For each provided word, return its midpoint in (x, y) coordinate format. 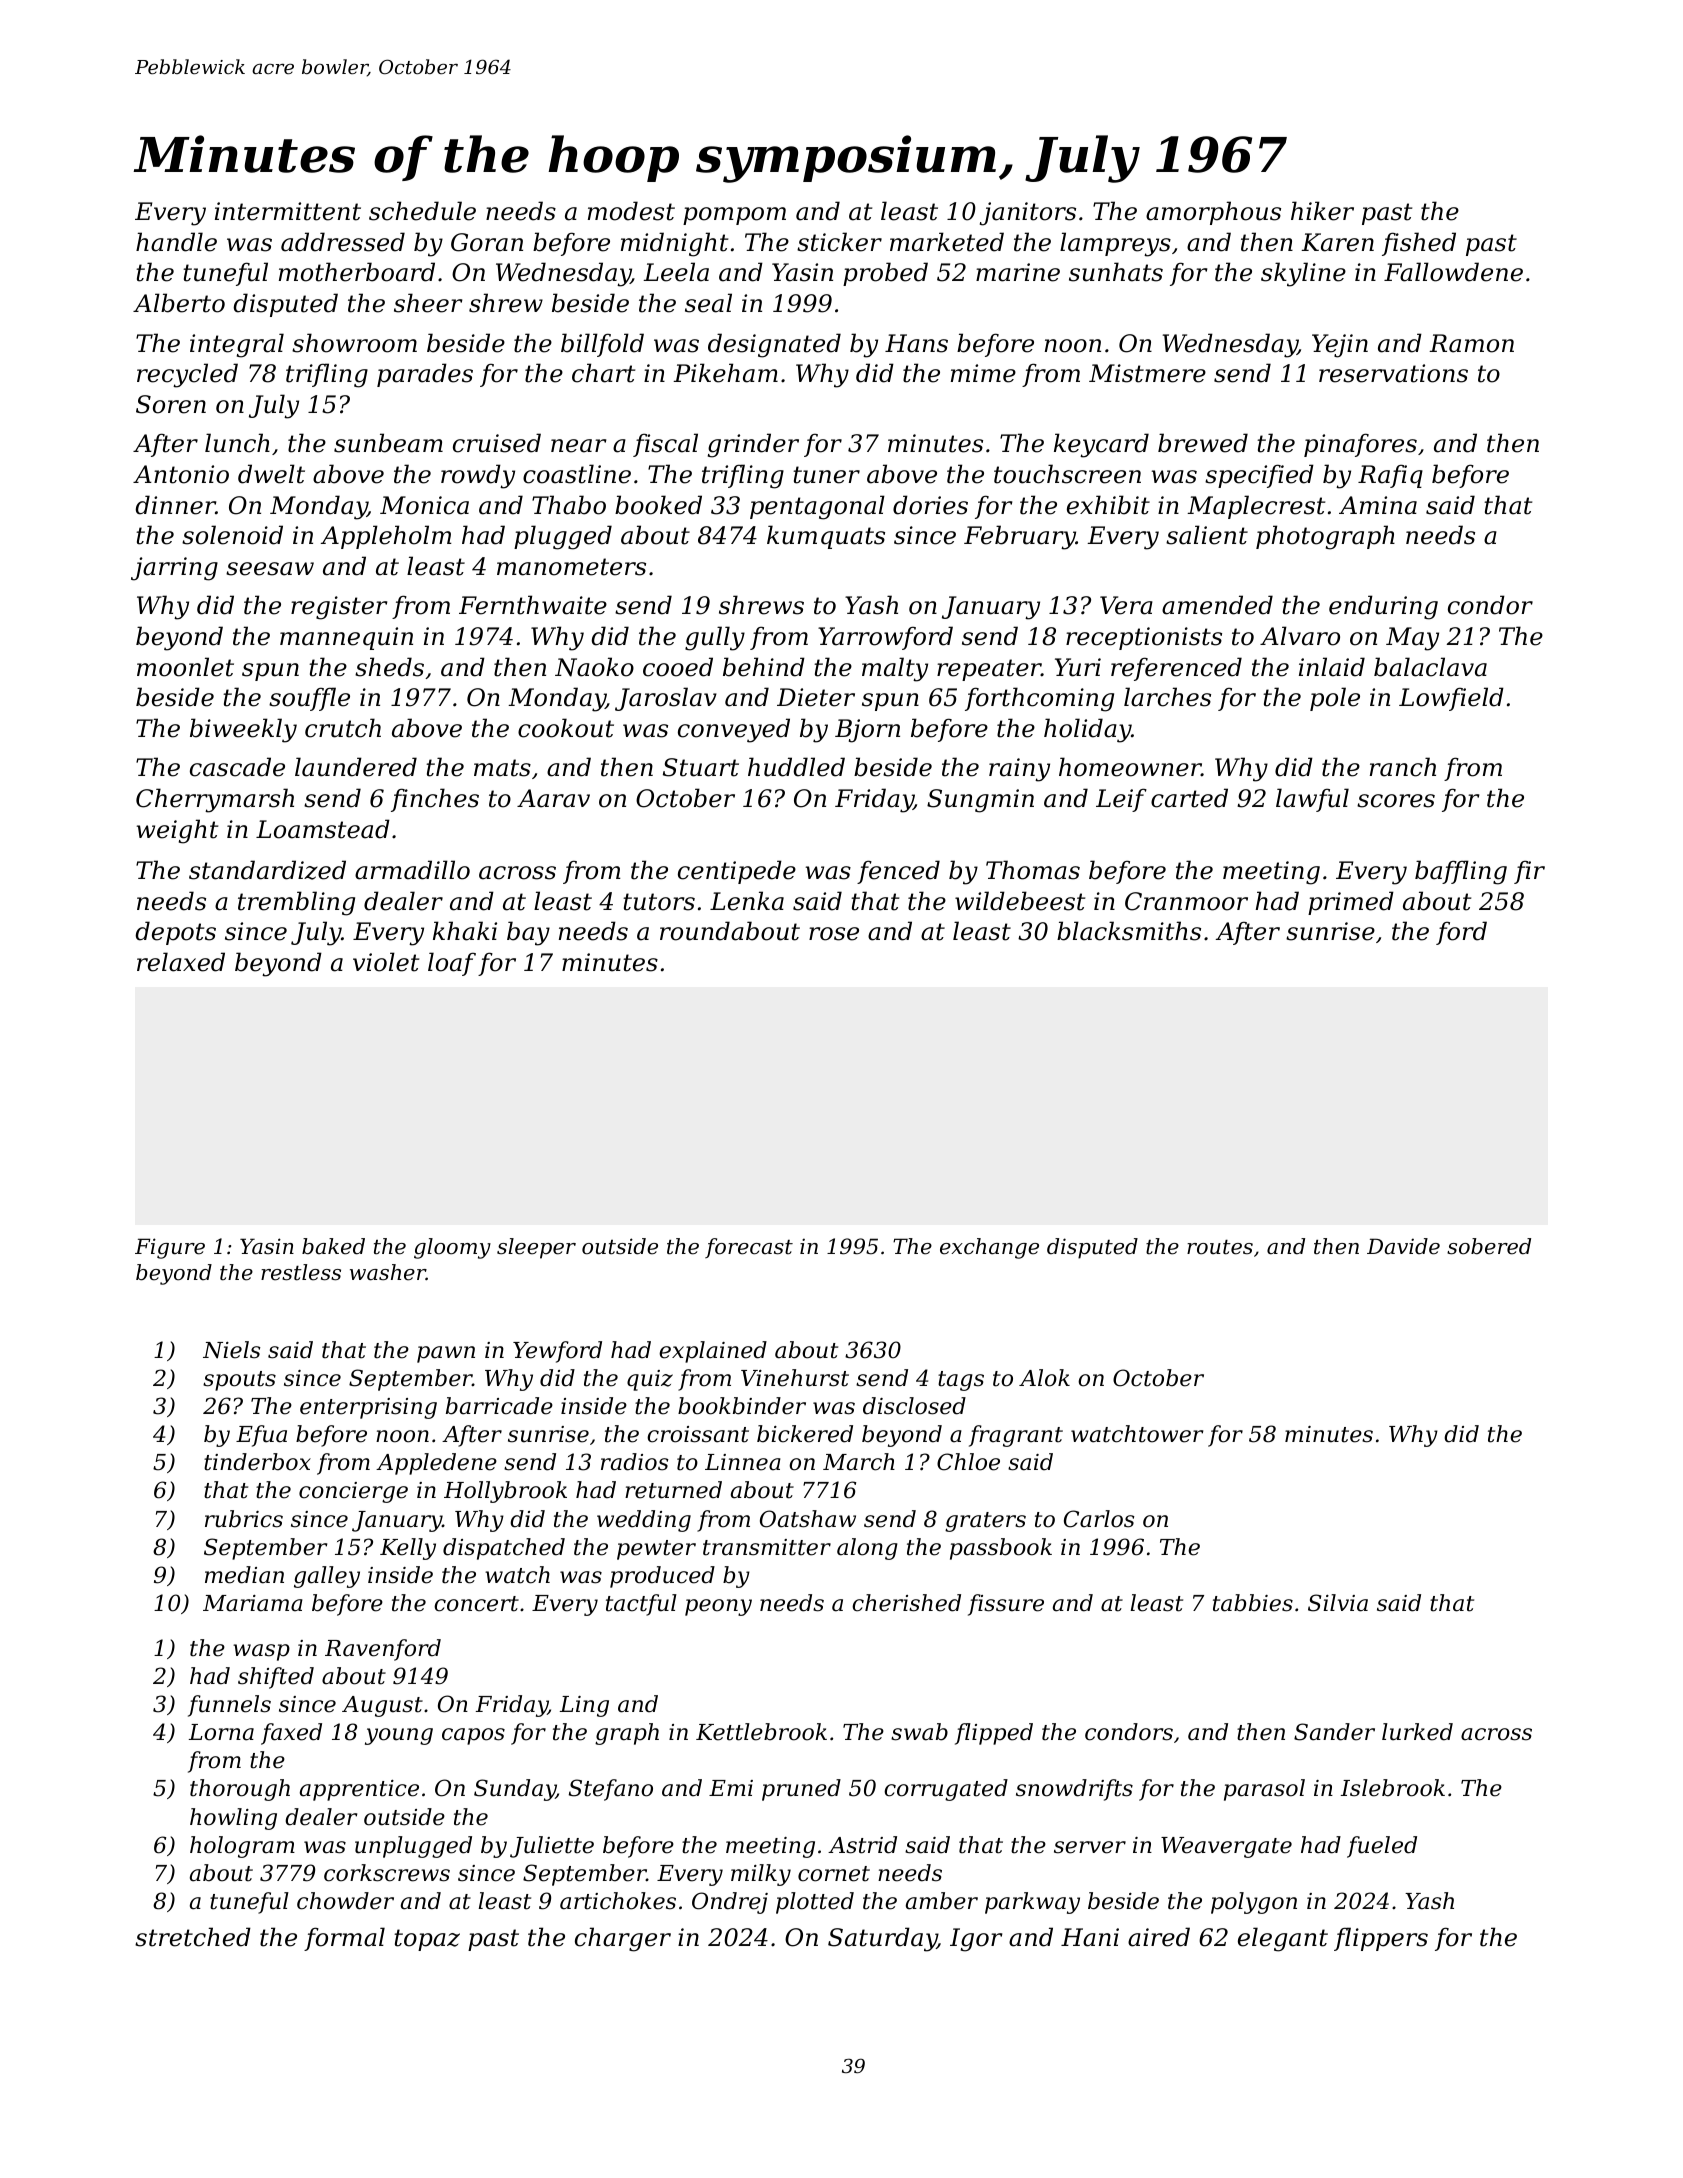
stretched (193, 1937)
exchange (989, 1248)
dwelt (271, 474)
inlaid (1332, 667)
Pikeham (725, 373)
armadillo (412, 870)
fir (1529, 872)
